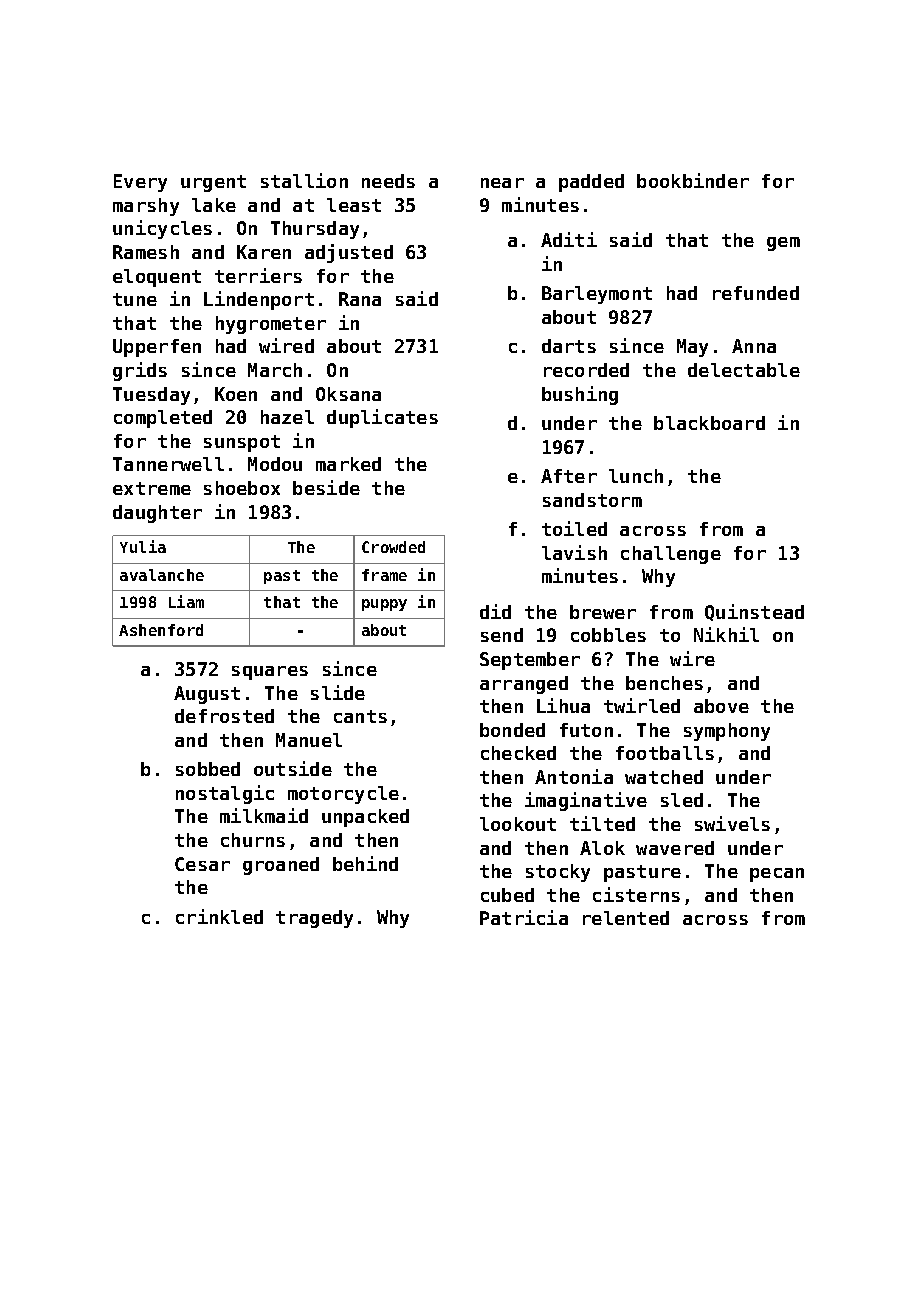 This screenshot has height=1311, width=924. What do you see at coordinates (287, 417) in the screenshot?
I see `hazel` at bounding box center [287, 417].
